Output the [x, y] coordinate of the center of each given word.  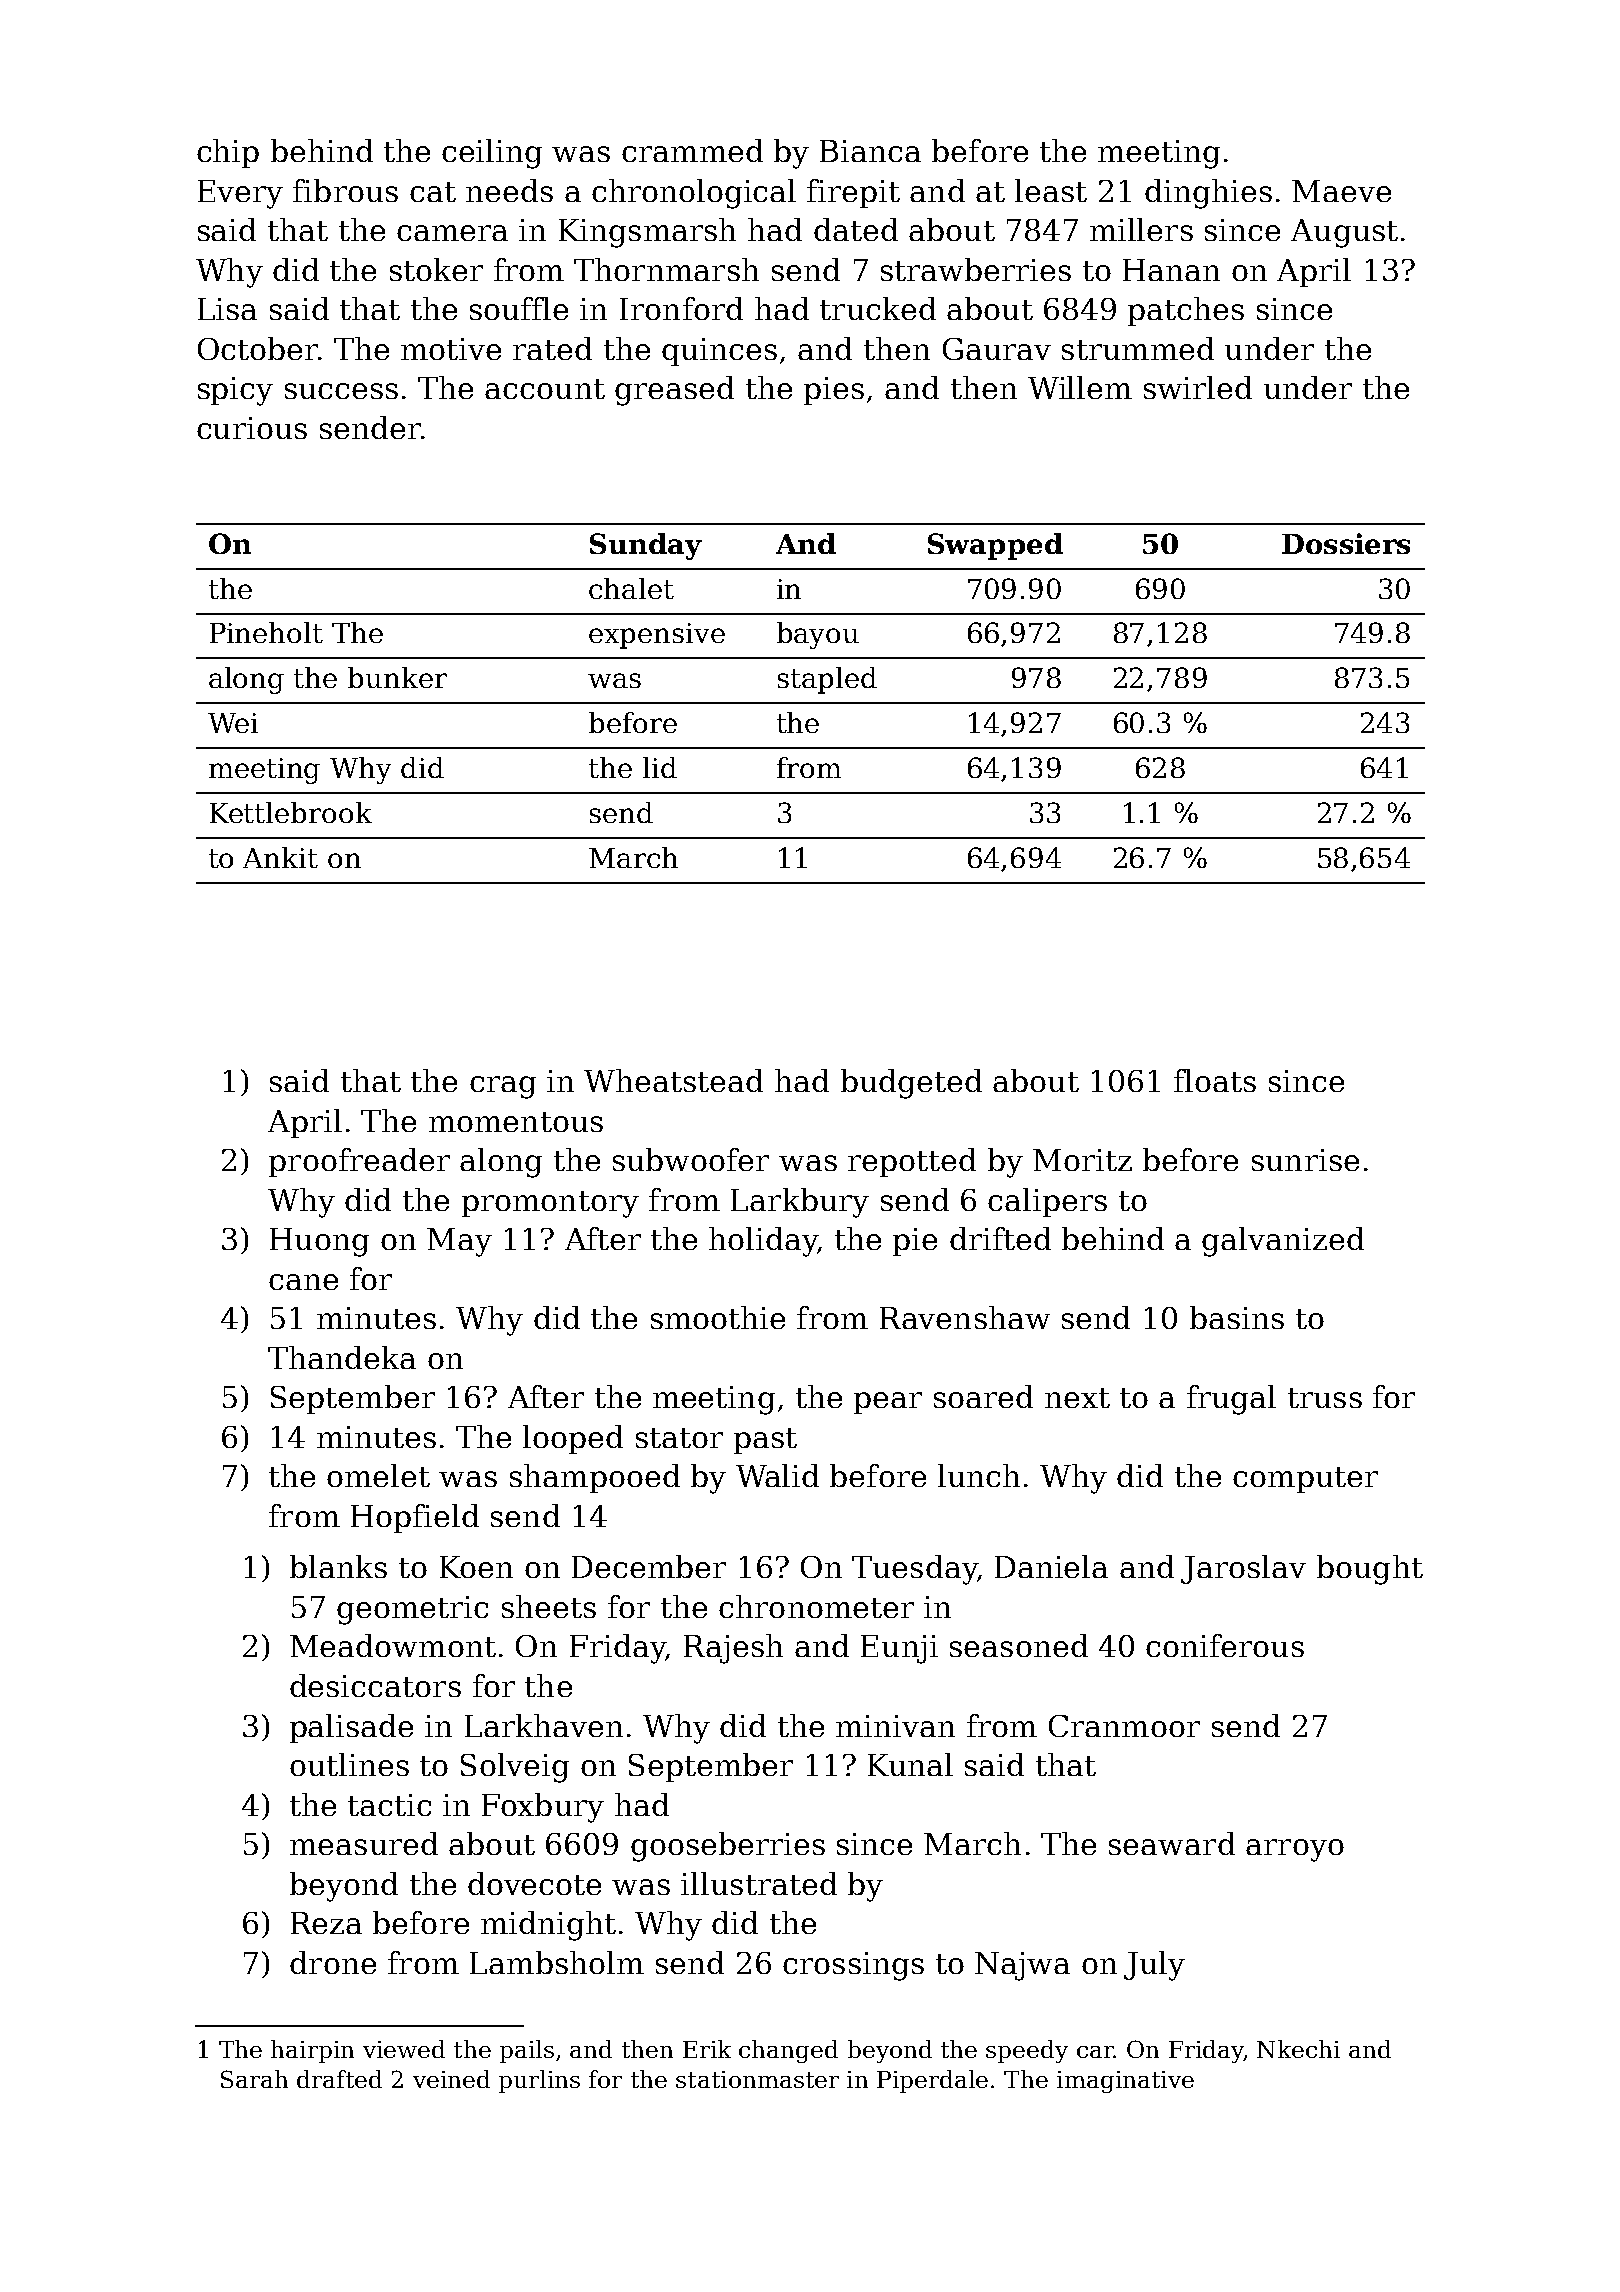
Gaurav [997, 349]
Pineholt [266, 632]
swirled [1198, 387]
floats [1215, 1080]
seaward [1172, 1843]
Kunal [910, 1764]
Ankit [280, 857]
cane [303, 1282]
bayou [818, 635]
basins [1237, 1317]
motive [451, 349]
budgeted [911, 1084]
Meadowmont [393, 1645]
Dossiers [1346, 543]
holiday [763, 1242]
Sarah [254, 2079]
